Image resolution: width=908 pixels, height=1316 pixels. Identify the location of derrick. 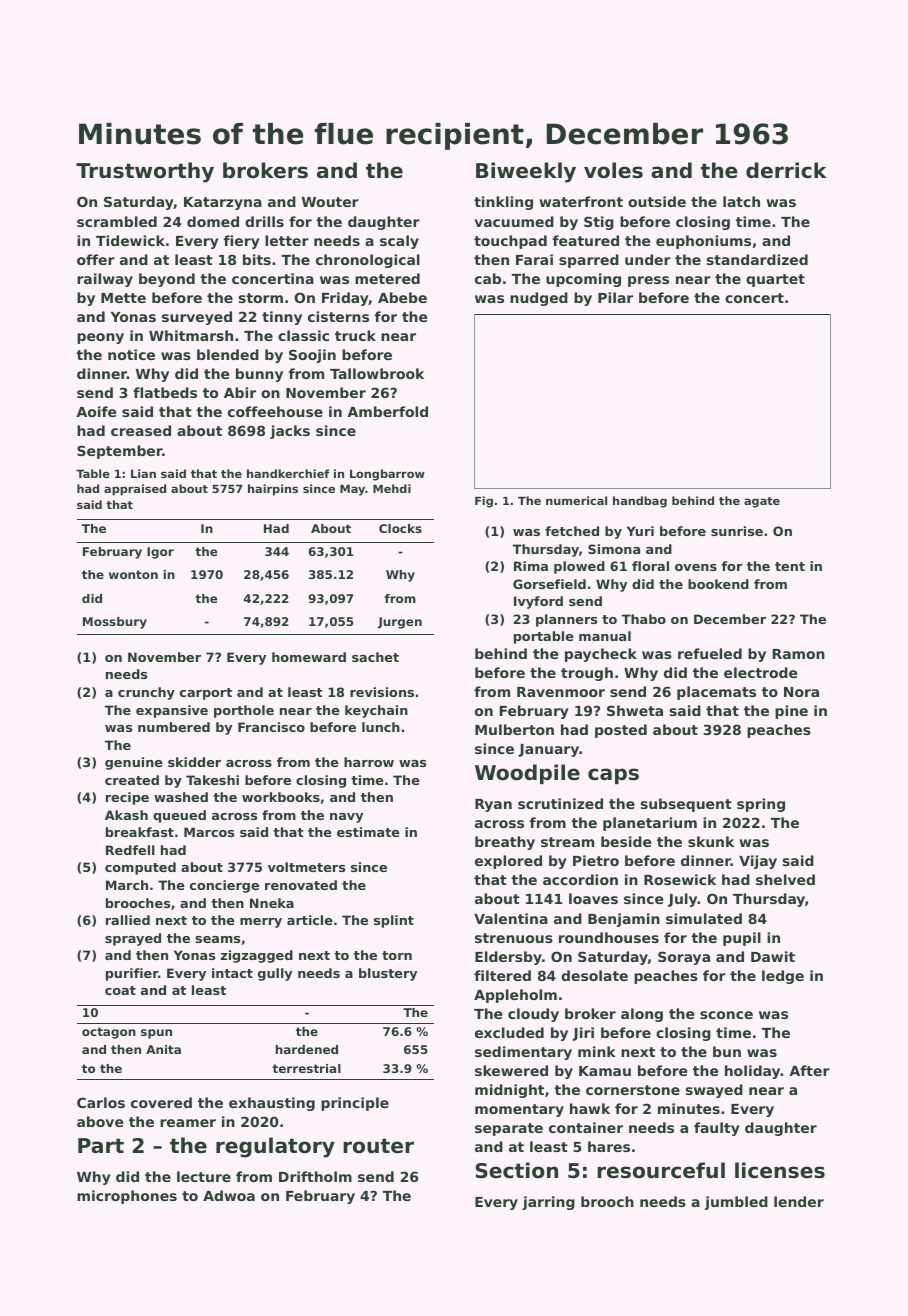
(786, 170).
